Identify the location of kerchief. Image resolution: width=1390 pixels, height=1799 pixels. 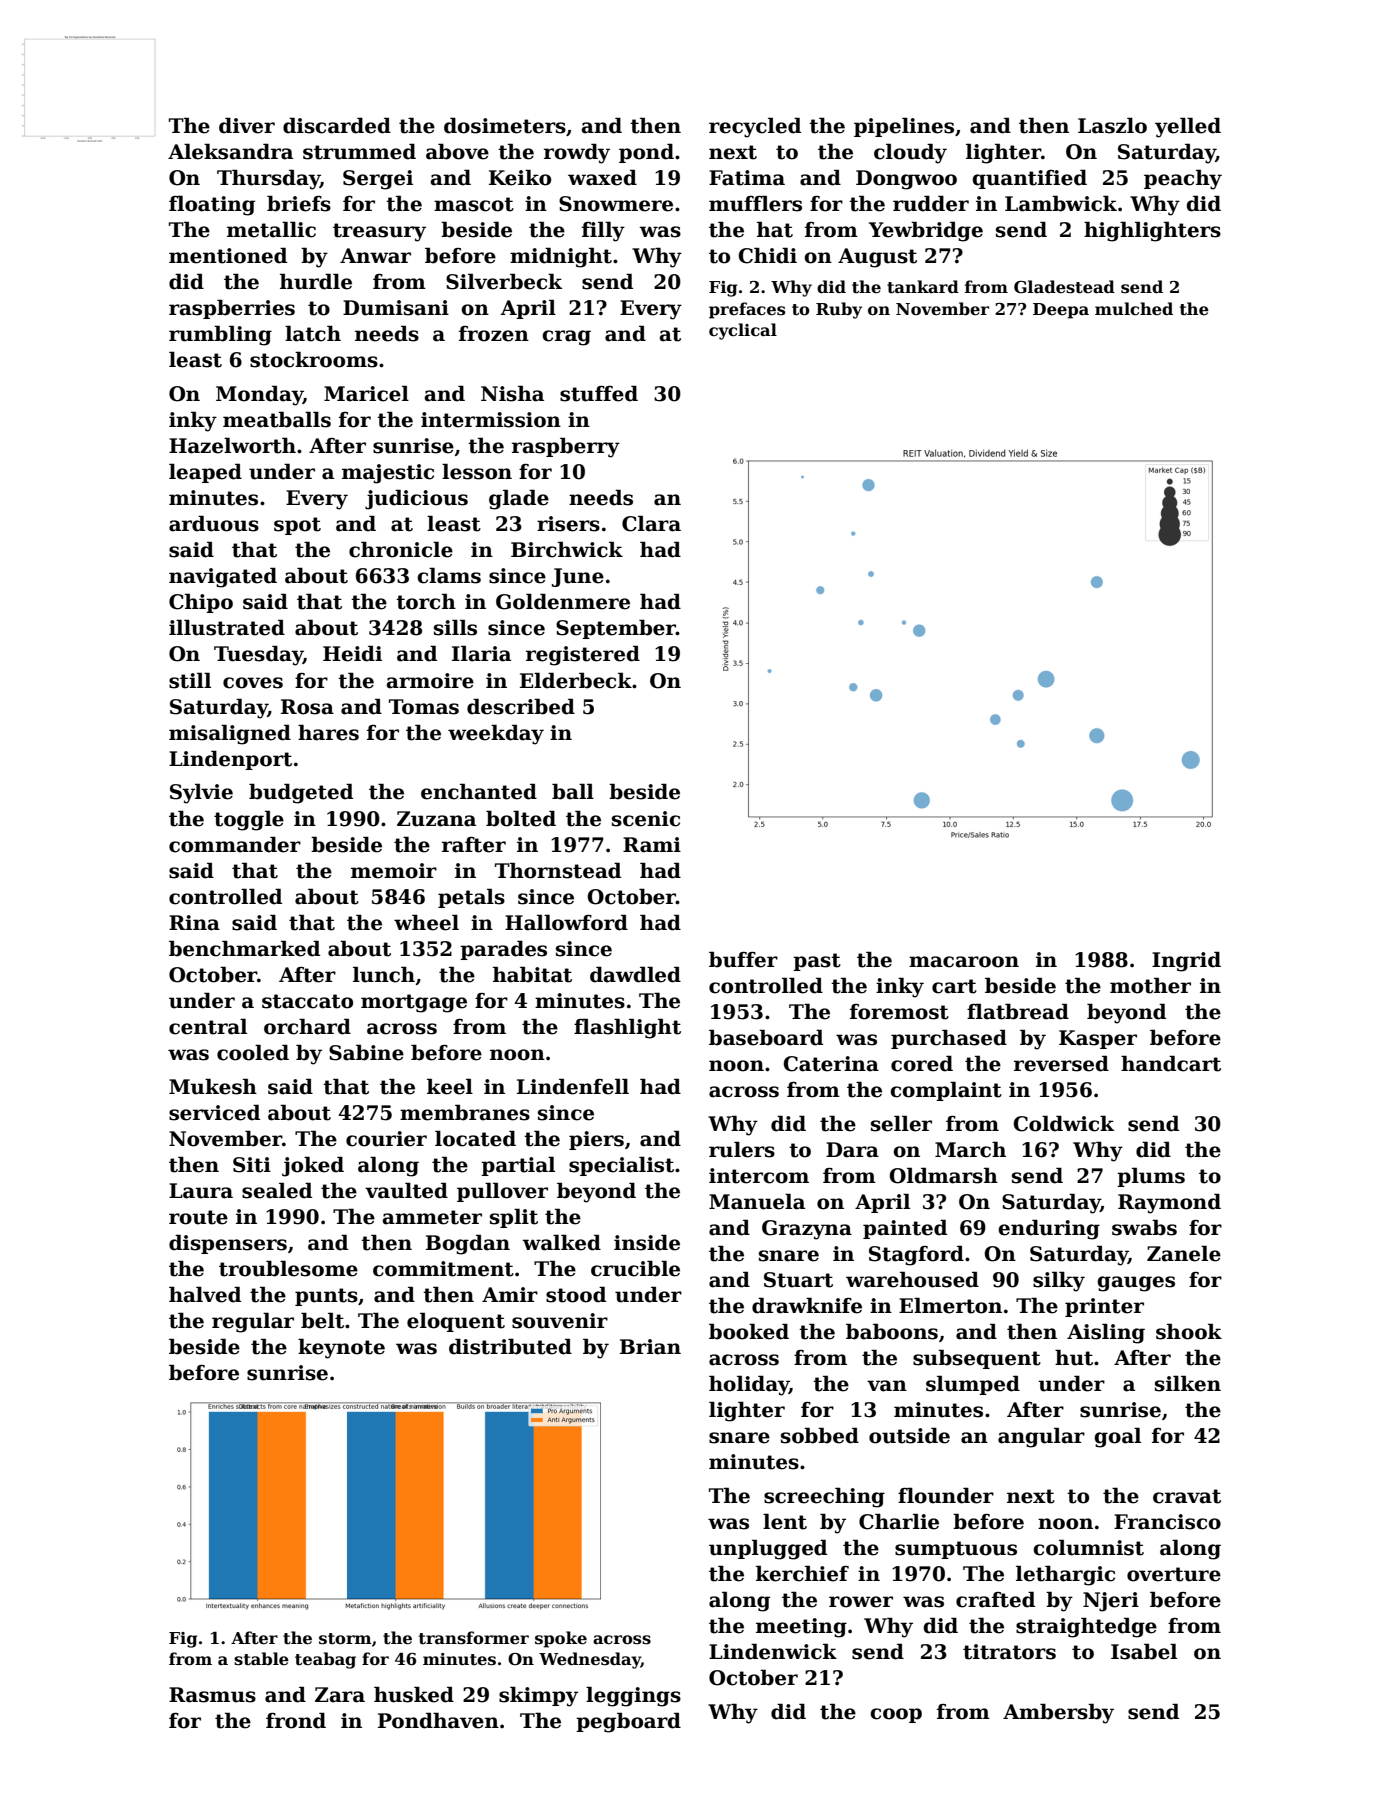
(802, 1573).
